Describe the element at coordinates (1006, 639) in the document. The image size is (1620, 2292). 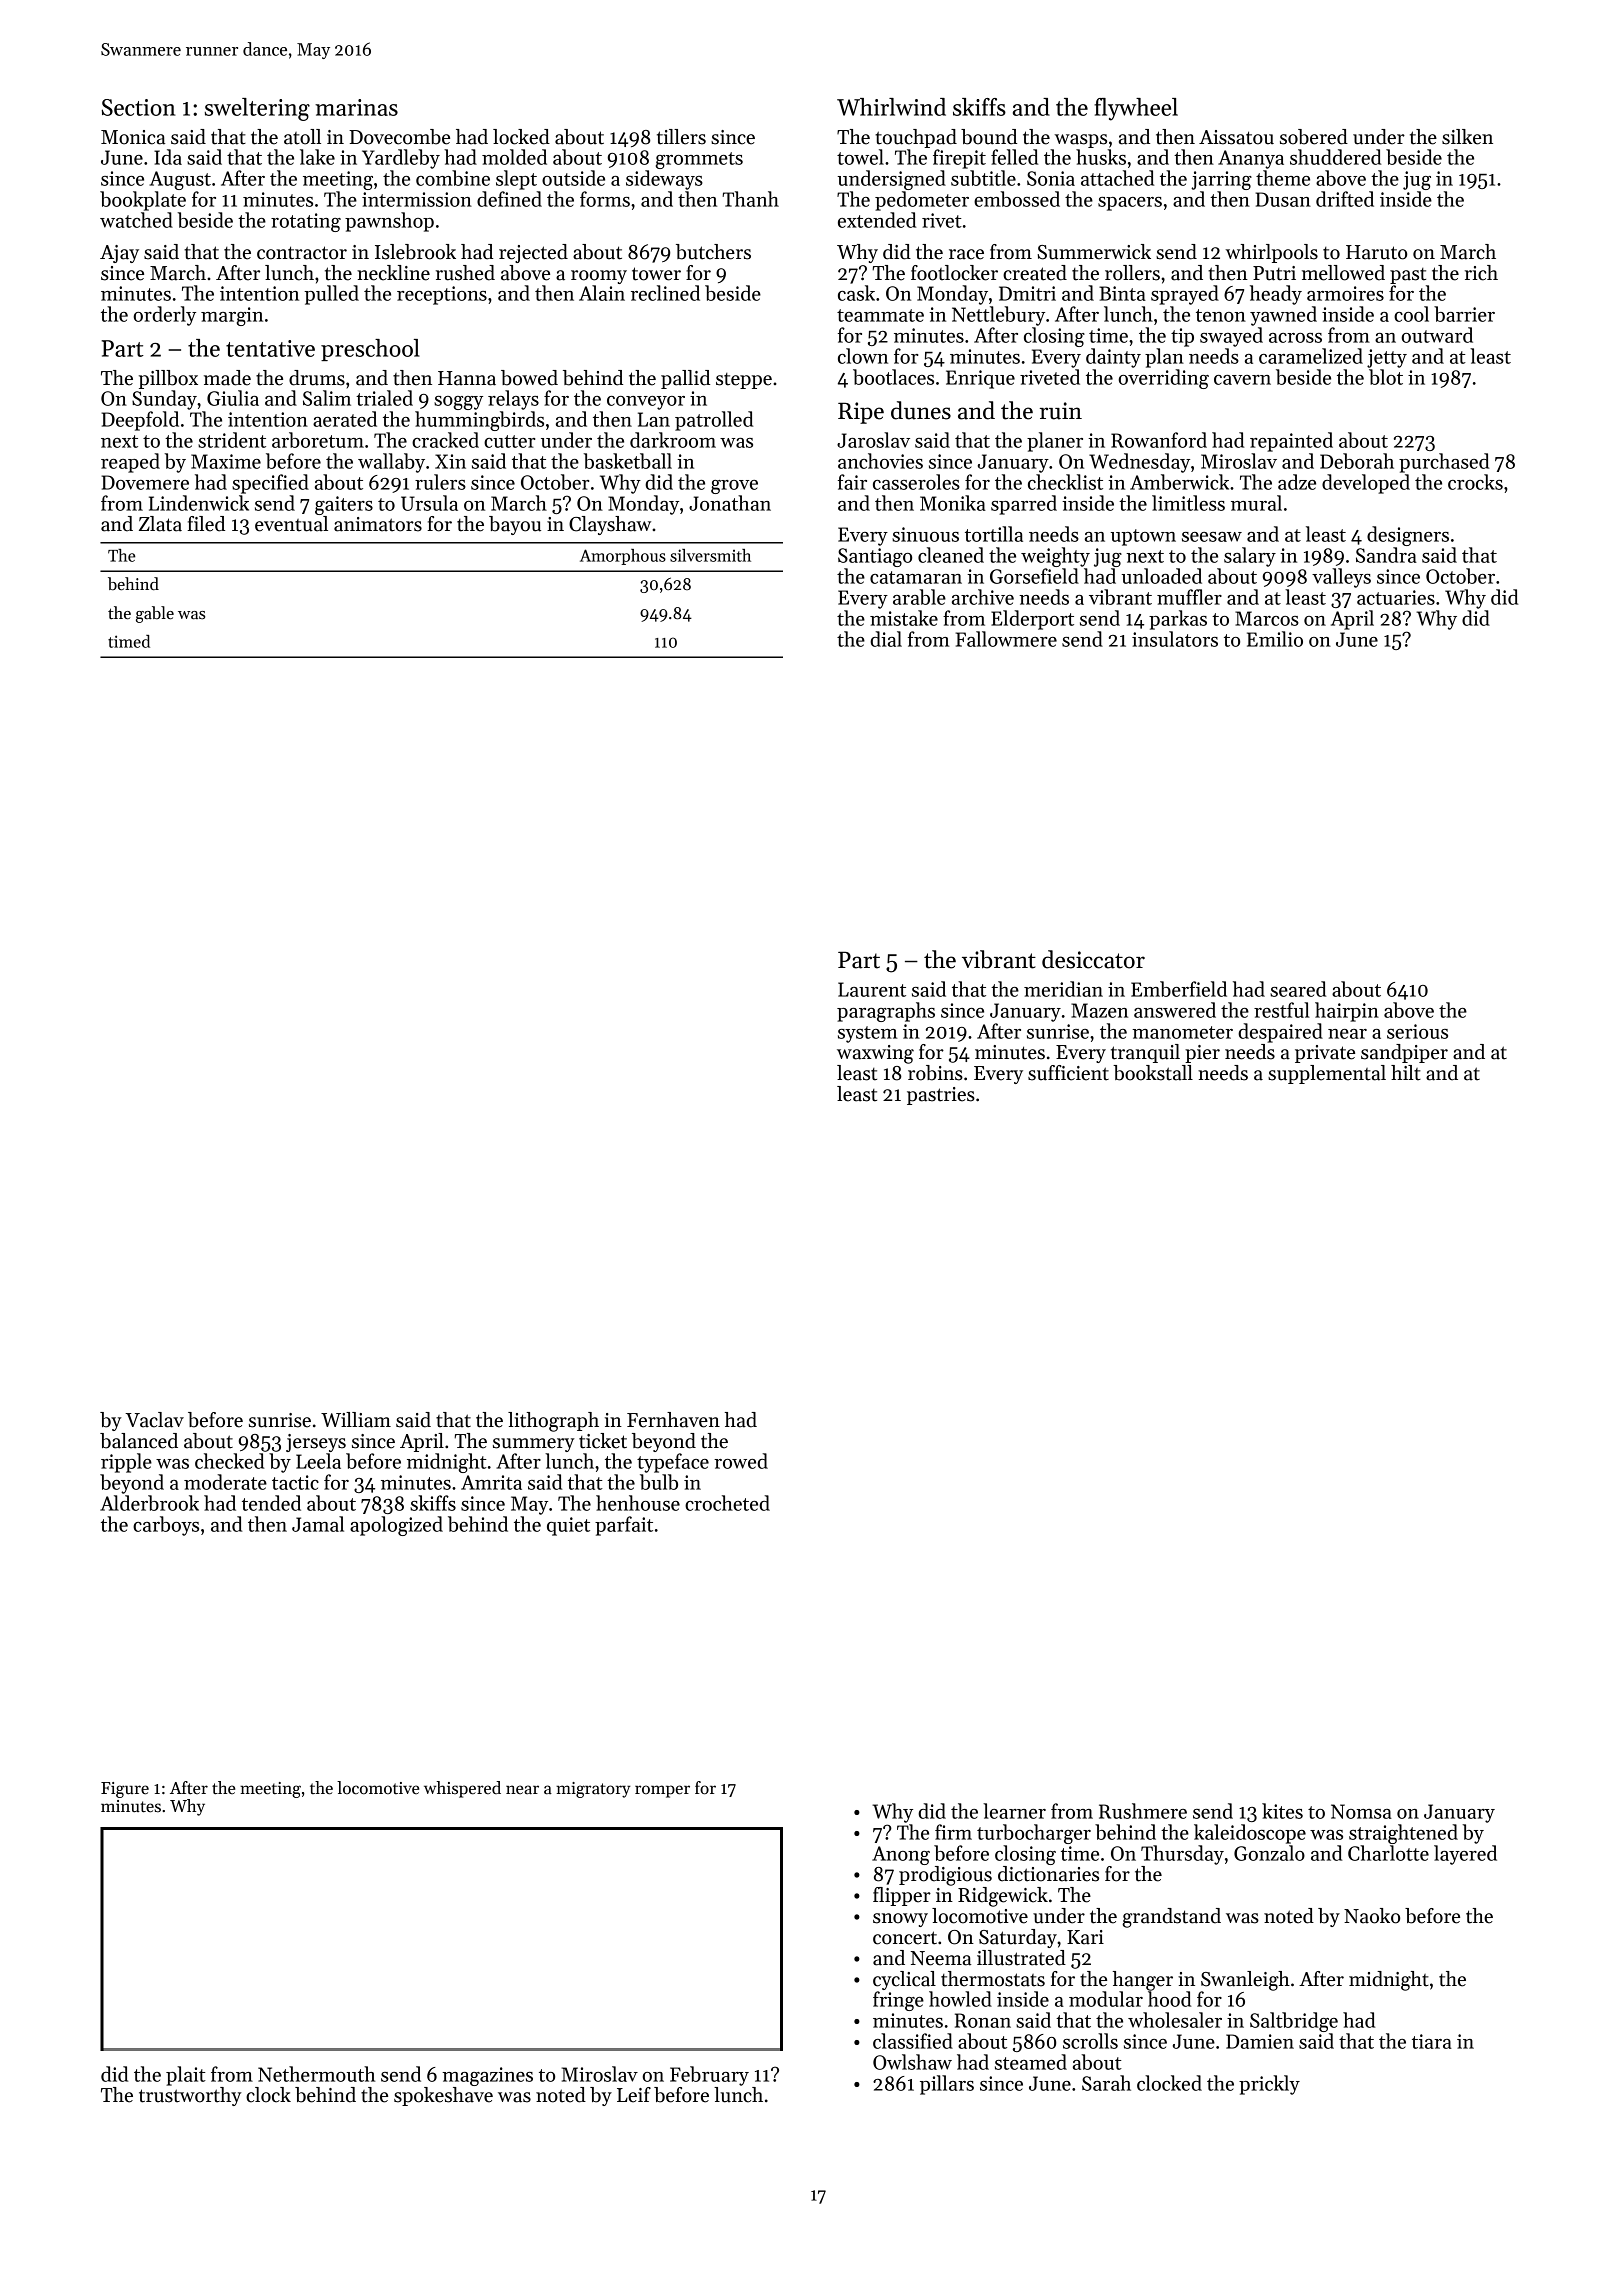
I see `Fallowmere` at that location.
